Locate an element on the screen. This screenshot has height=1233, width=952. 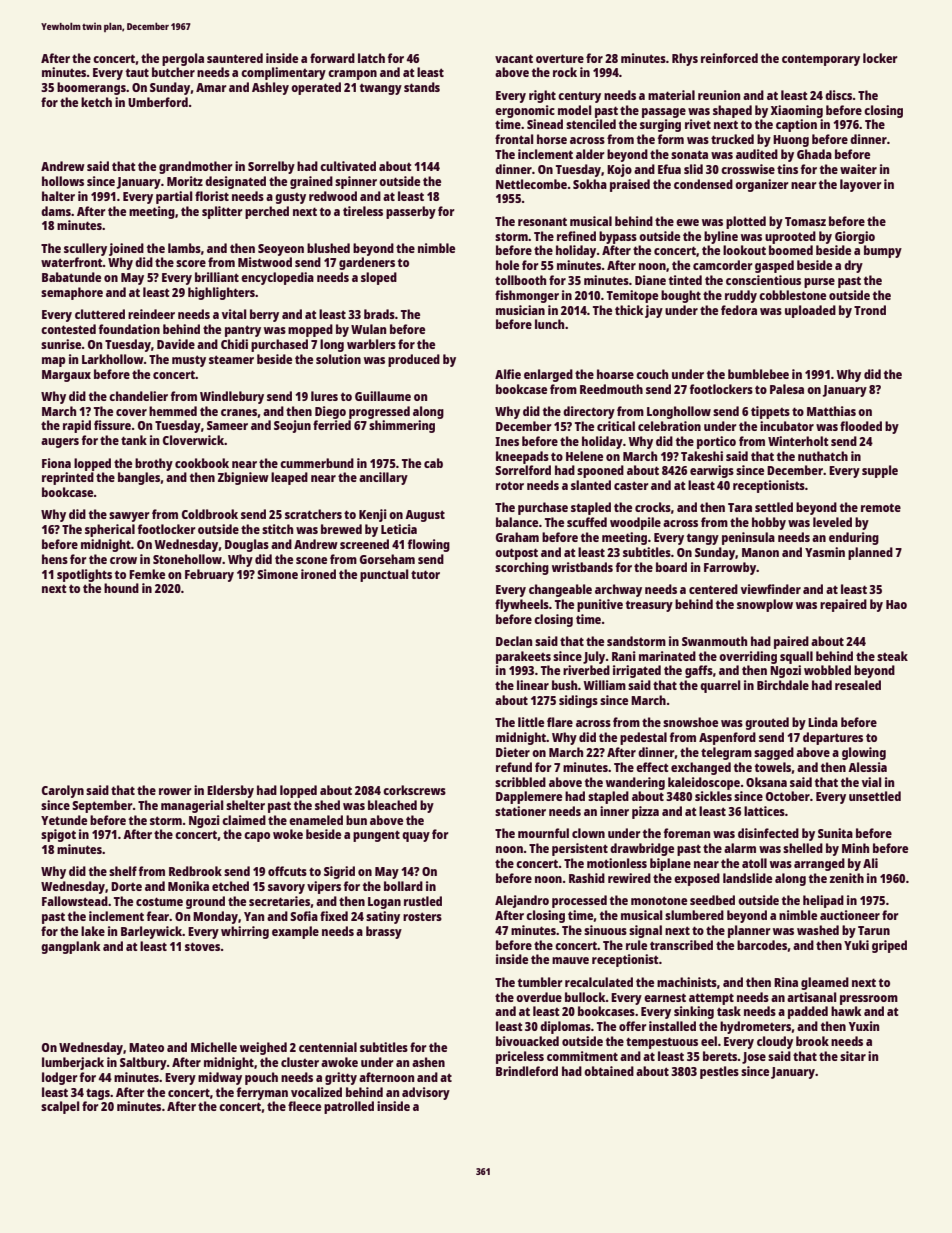
Nettlecombe is located at coordinates (531, 184).
